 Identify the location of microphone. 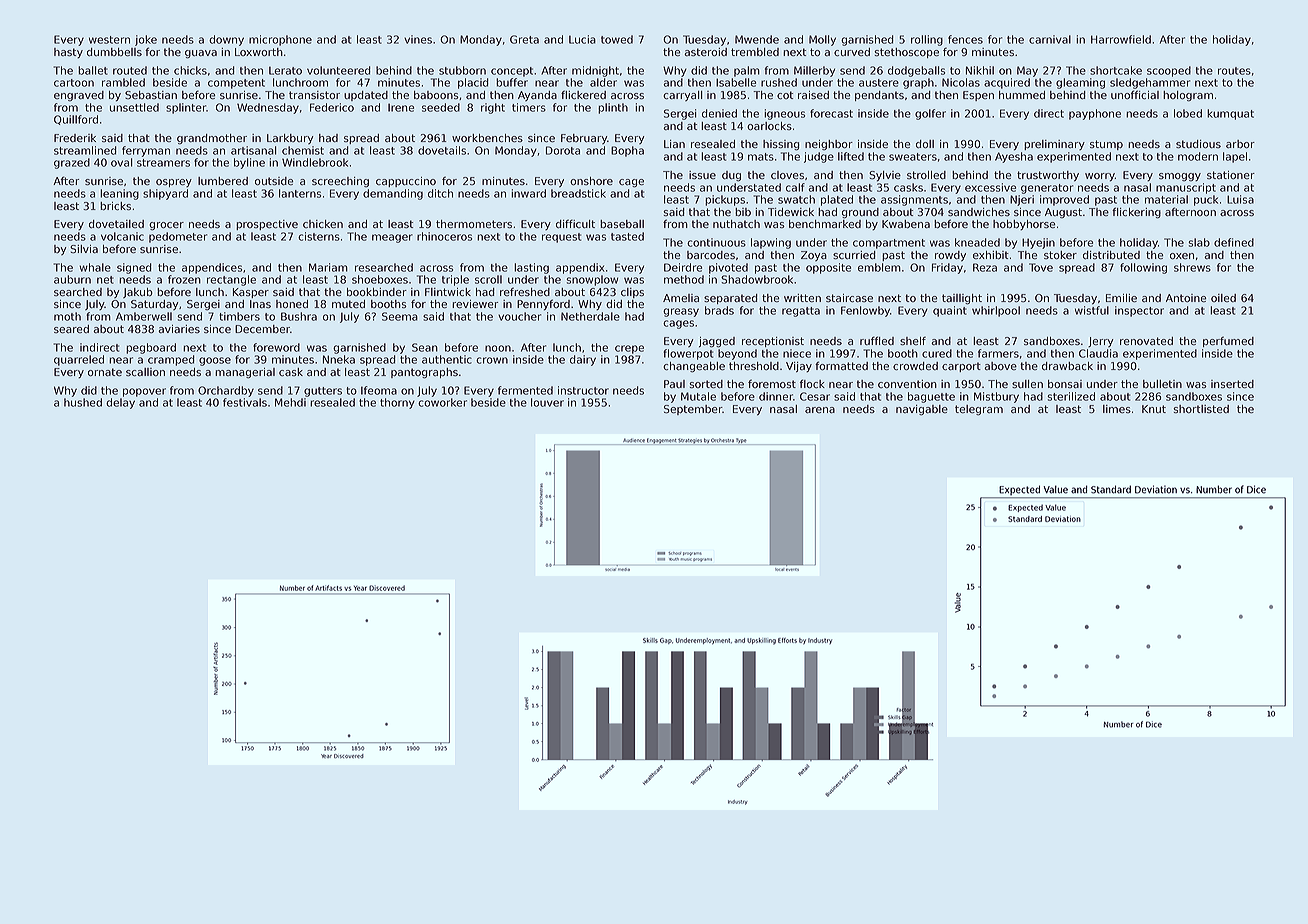
(280, 40).
